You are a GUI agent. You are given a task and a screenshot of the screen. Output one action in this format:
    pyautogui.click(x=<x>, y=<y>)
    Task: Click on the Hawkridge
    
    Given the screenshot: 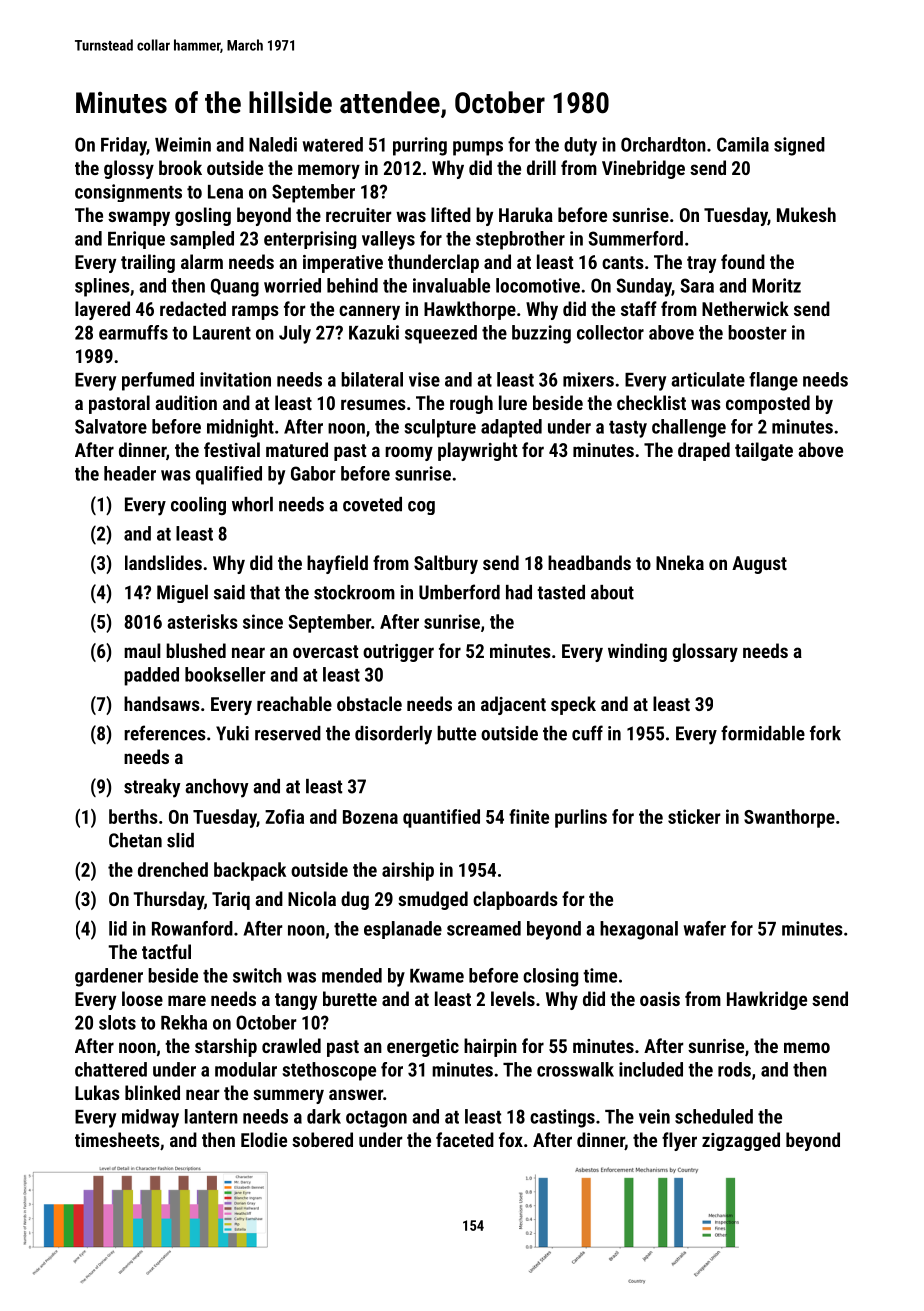 What is the action you would take?
    pyautogui.click(x=767, y=1000)
